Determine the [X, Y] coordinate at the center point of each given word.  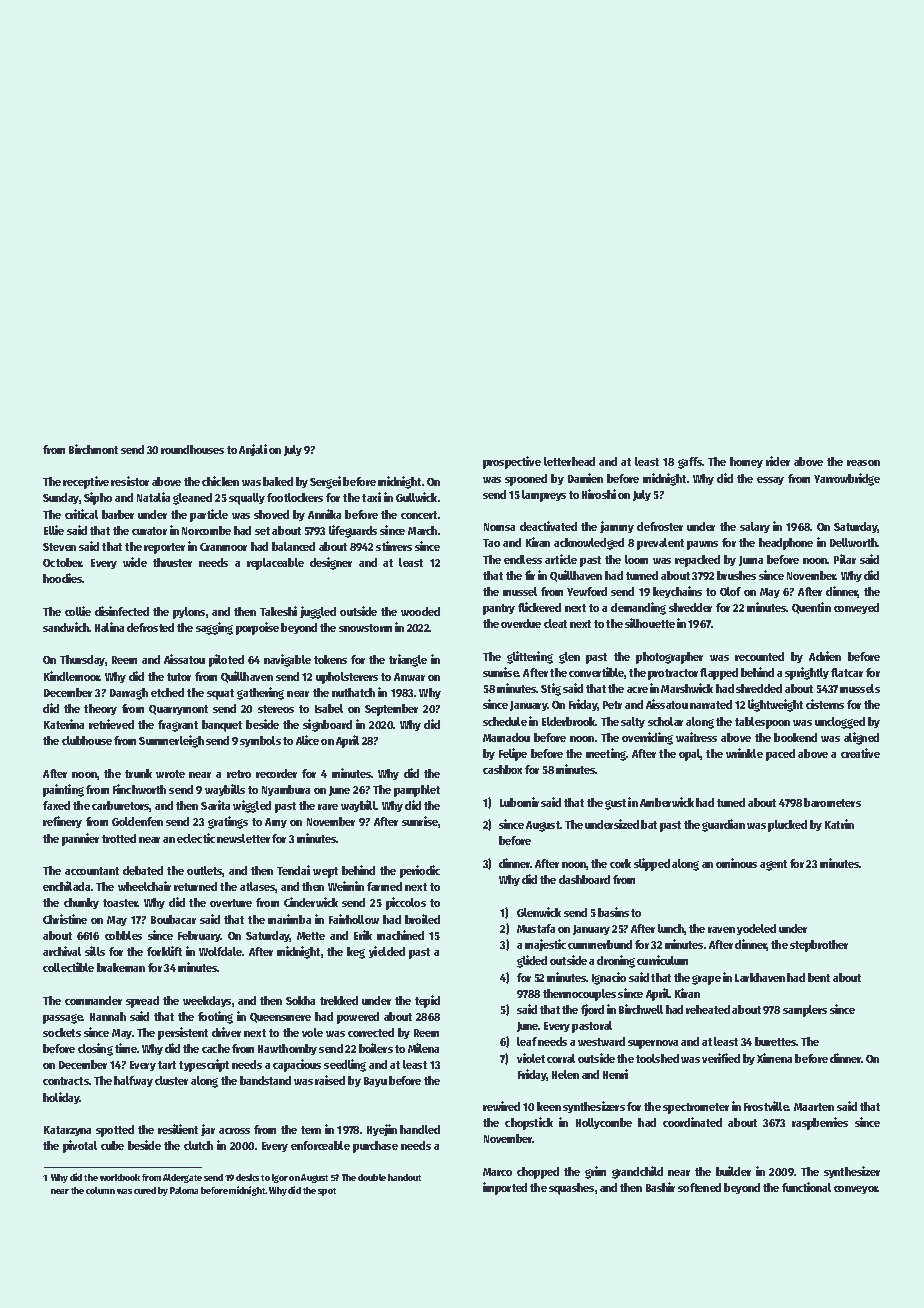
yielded [387, 952]
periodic [420, 871]
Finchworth [139, 789]
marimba [289, 919]
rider [778, 461]
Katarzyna [67, 1131]
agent [773, 865]
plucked [787, 826]
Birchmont [93, 449]
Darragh [129, 694]
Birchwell [641, 1009]
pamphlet [417, 791]
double [372, 1177]
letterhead [569, 461]
